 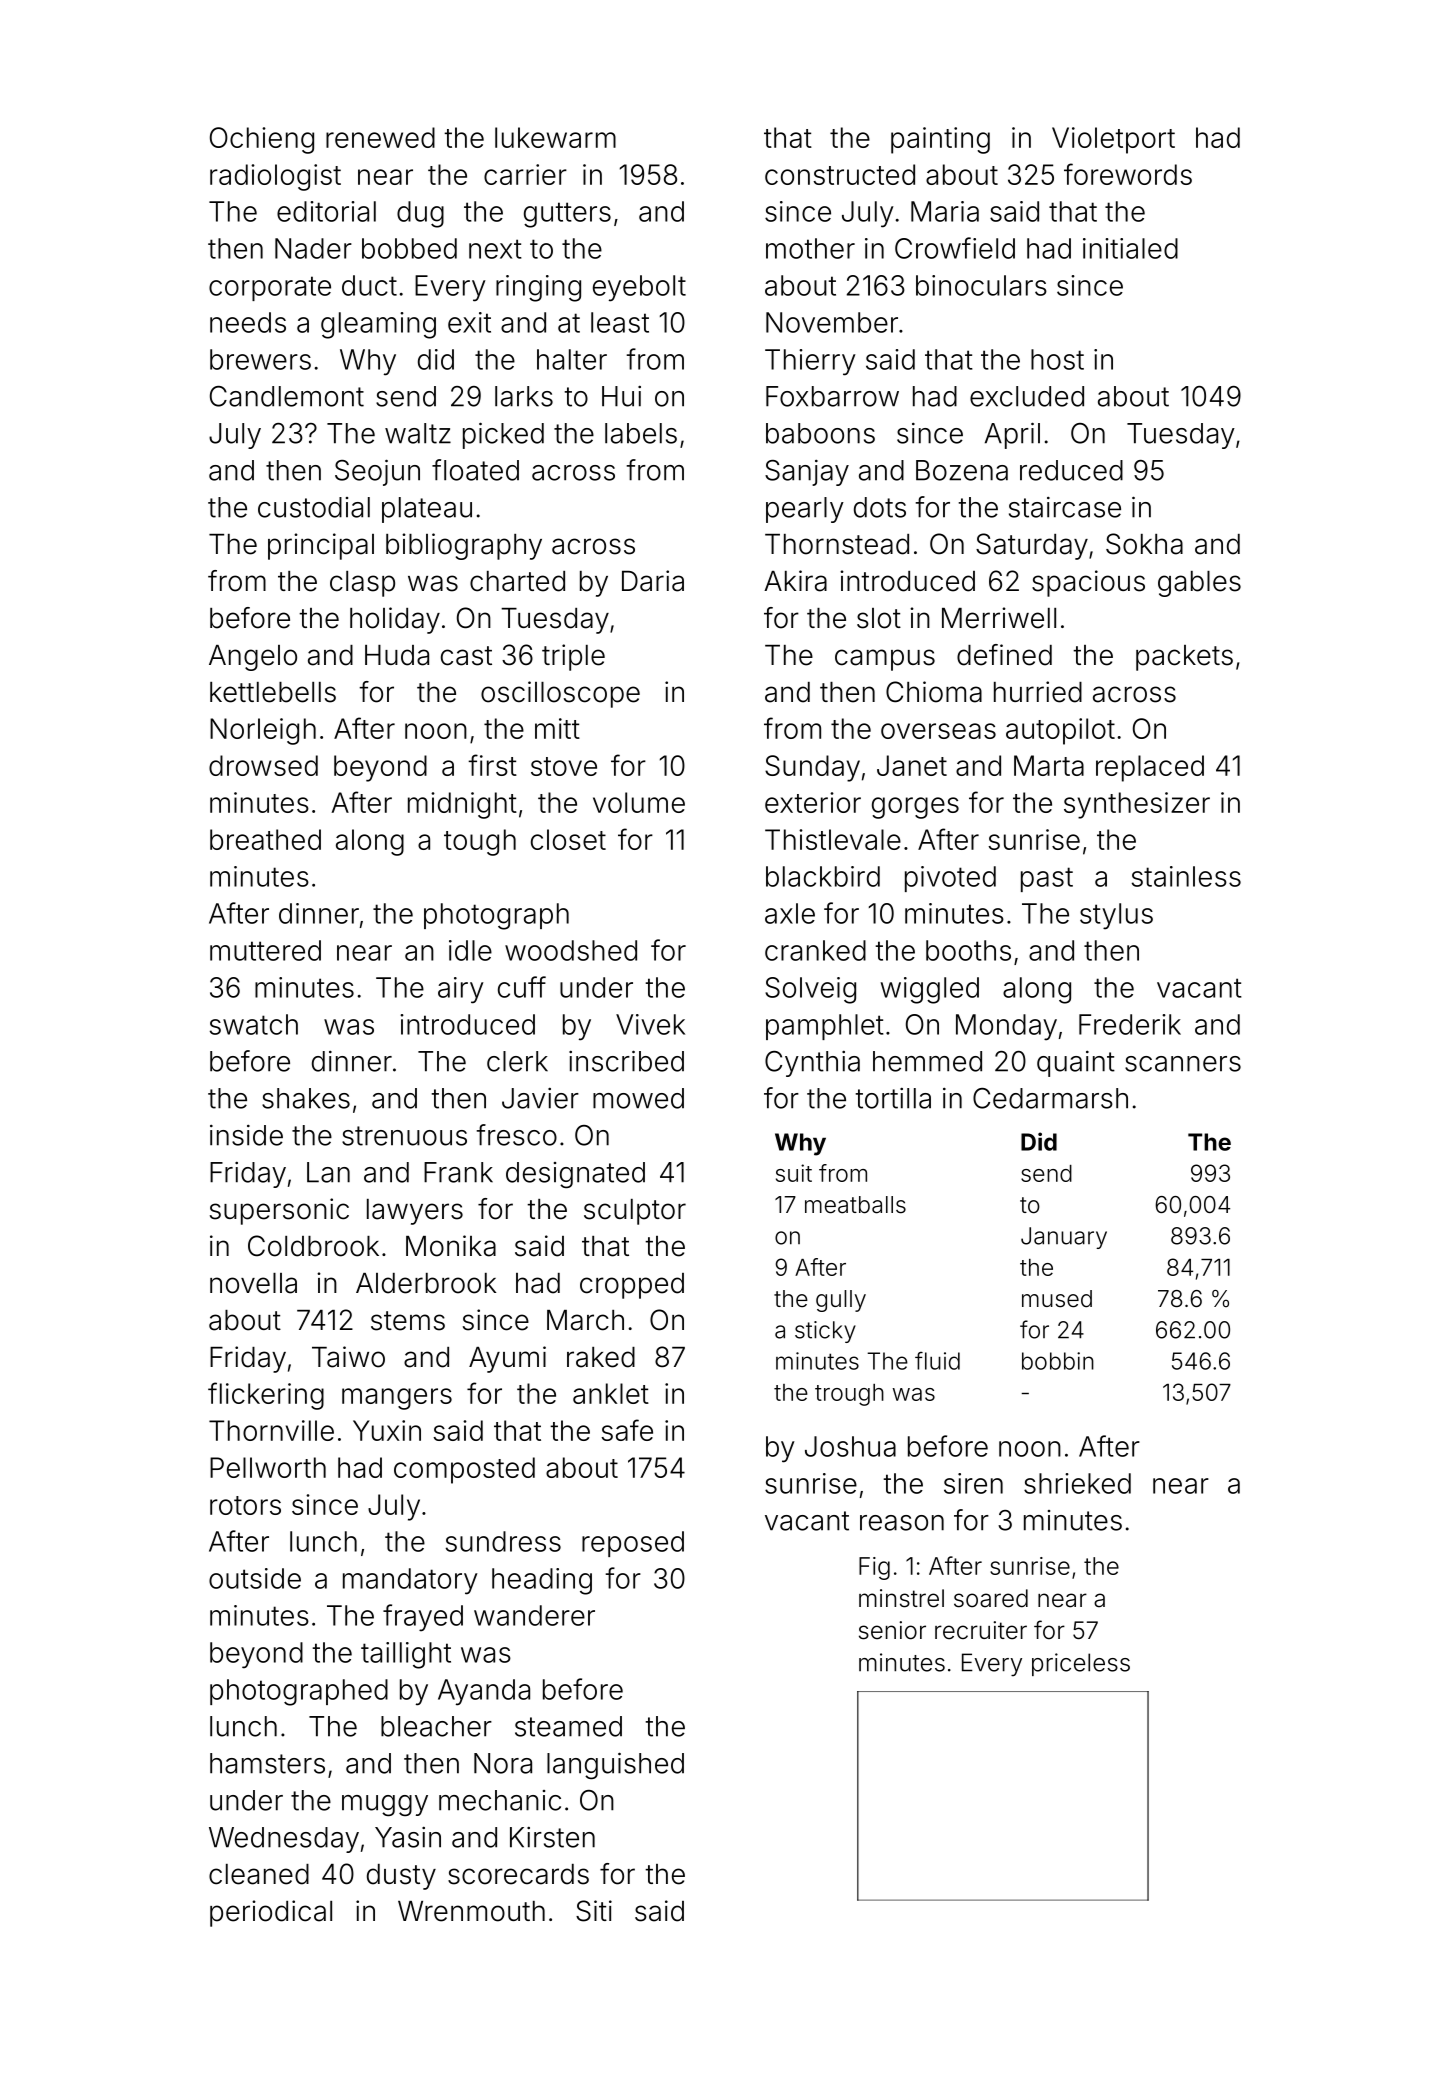 What do you see at coordinates (1058, 1361) in the image?
I see `bobbin` at bounding box center [1058, 1361].
